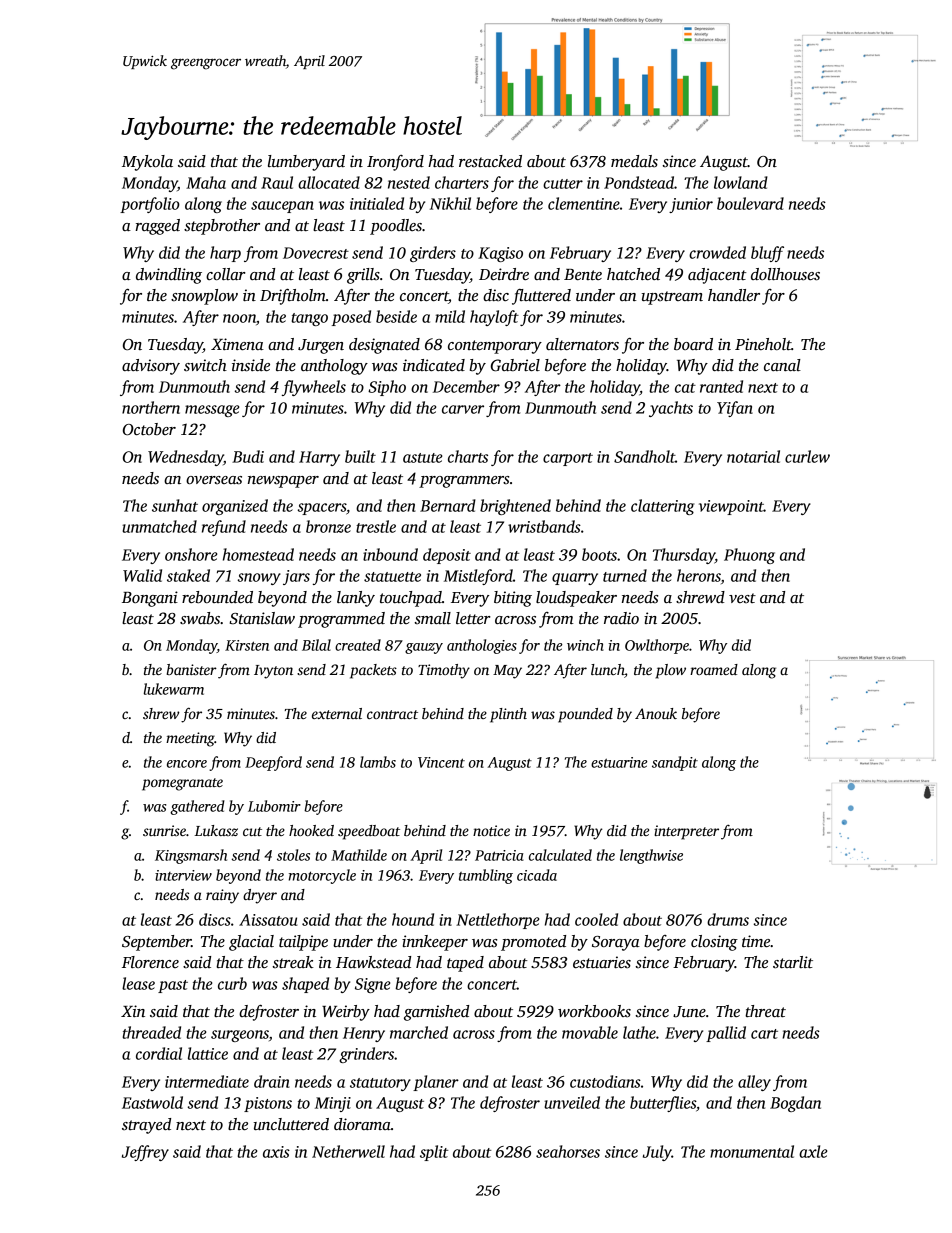  What do you see at coordinates (191, 669) in the screenshot?
I see `banister` at bounding box center [191, 669].
